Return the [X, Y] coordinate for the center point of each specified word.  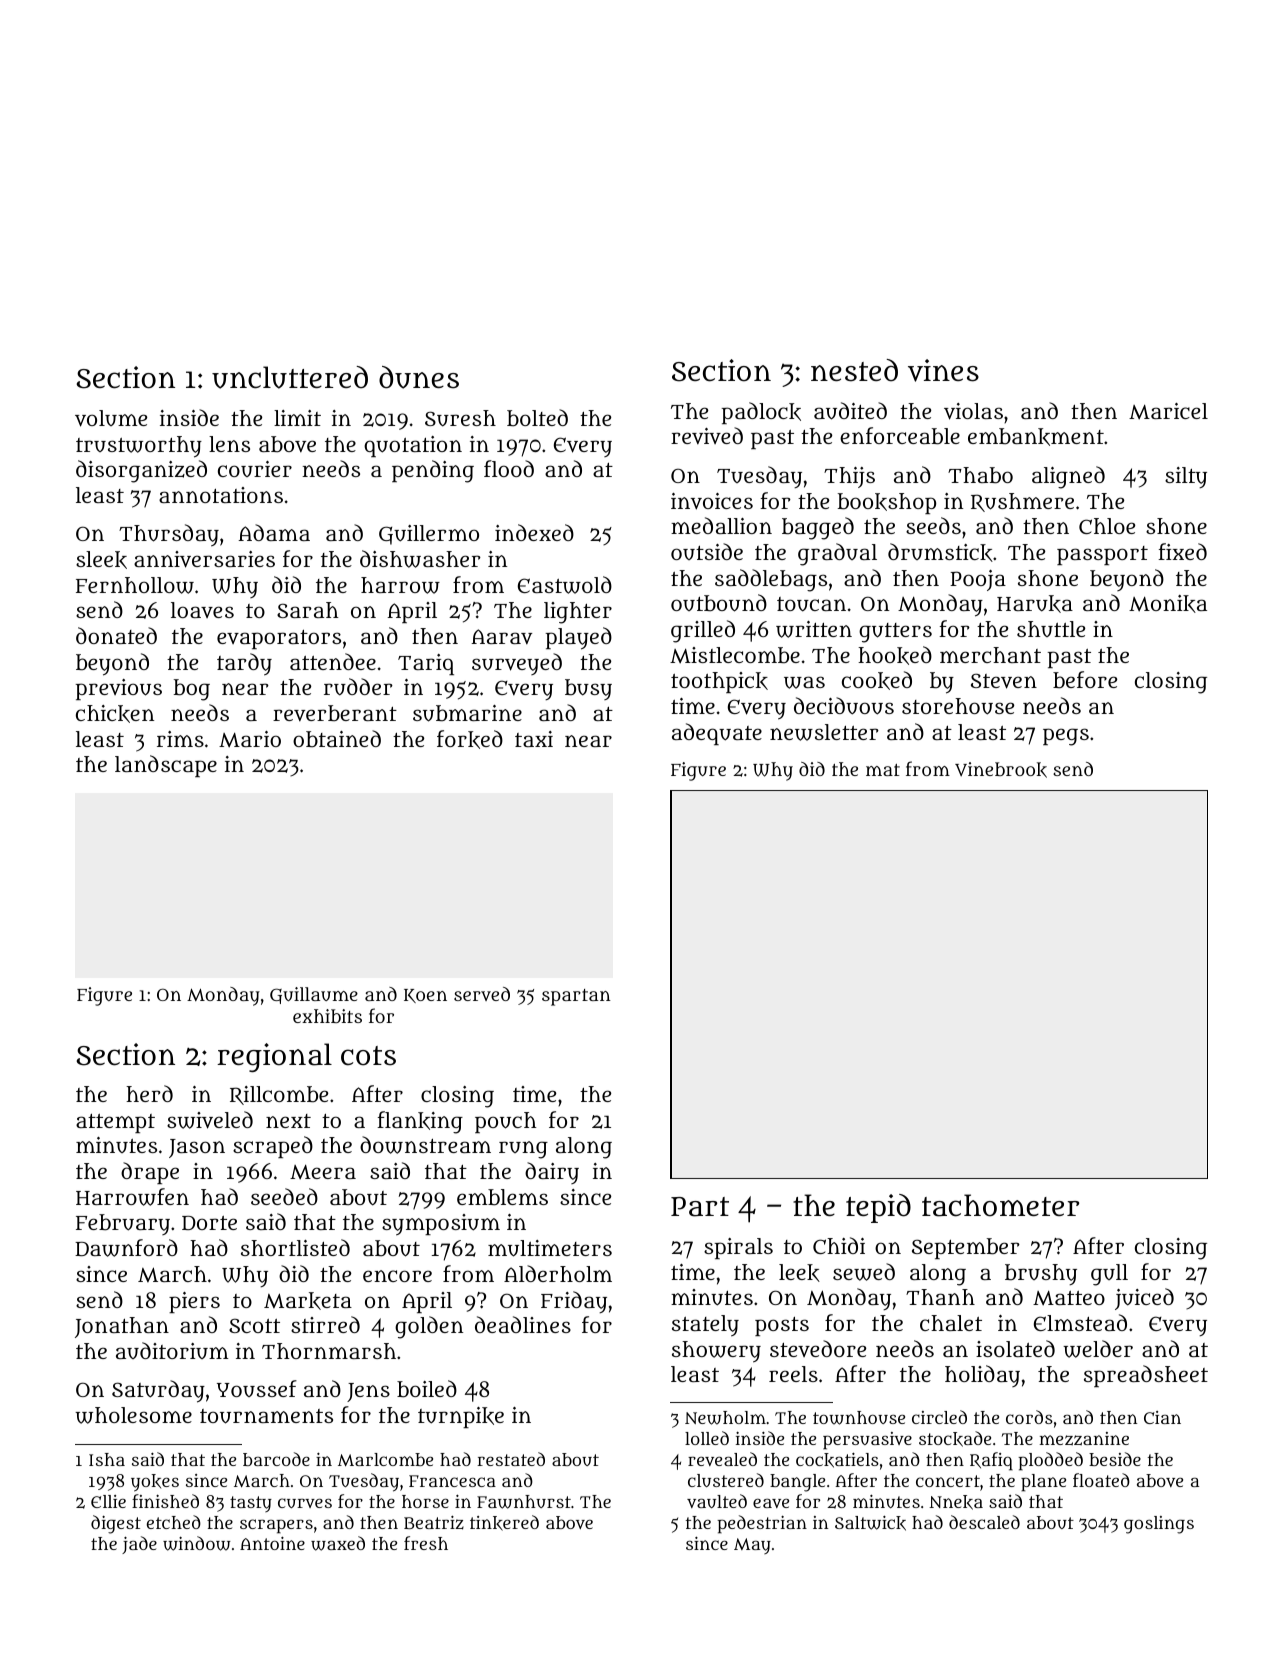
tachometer [1000, 1205]
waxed [338, 1543]
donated [116, 635]
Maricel [1168, 411]
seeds [933, 525]
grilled [703, 631]
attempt [115, 1123]
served [482, 994]
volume [111, 418]
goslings [1159, 1525]
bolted [537, 418]
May [752, 1546]
